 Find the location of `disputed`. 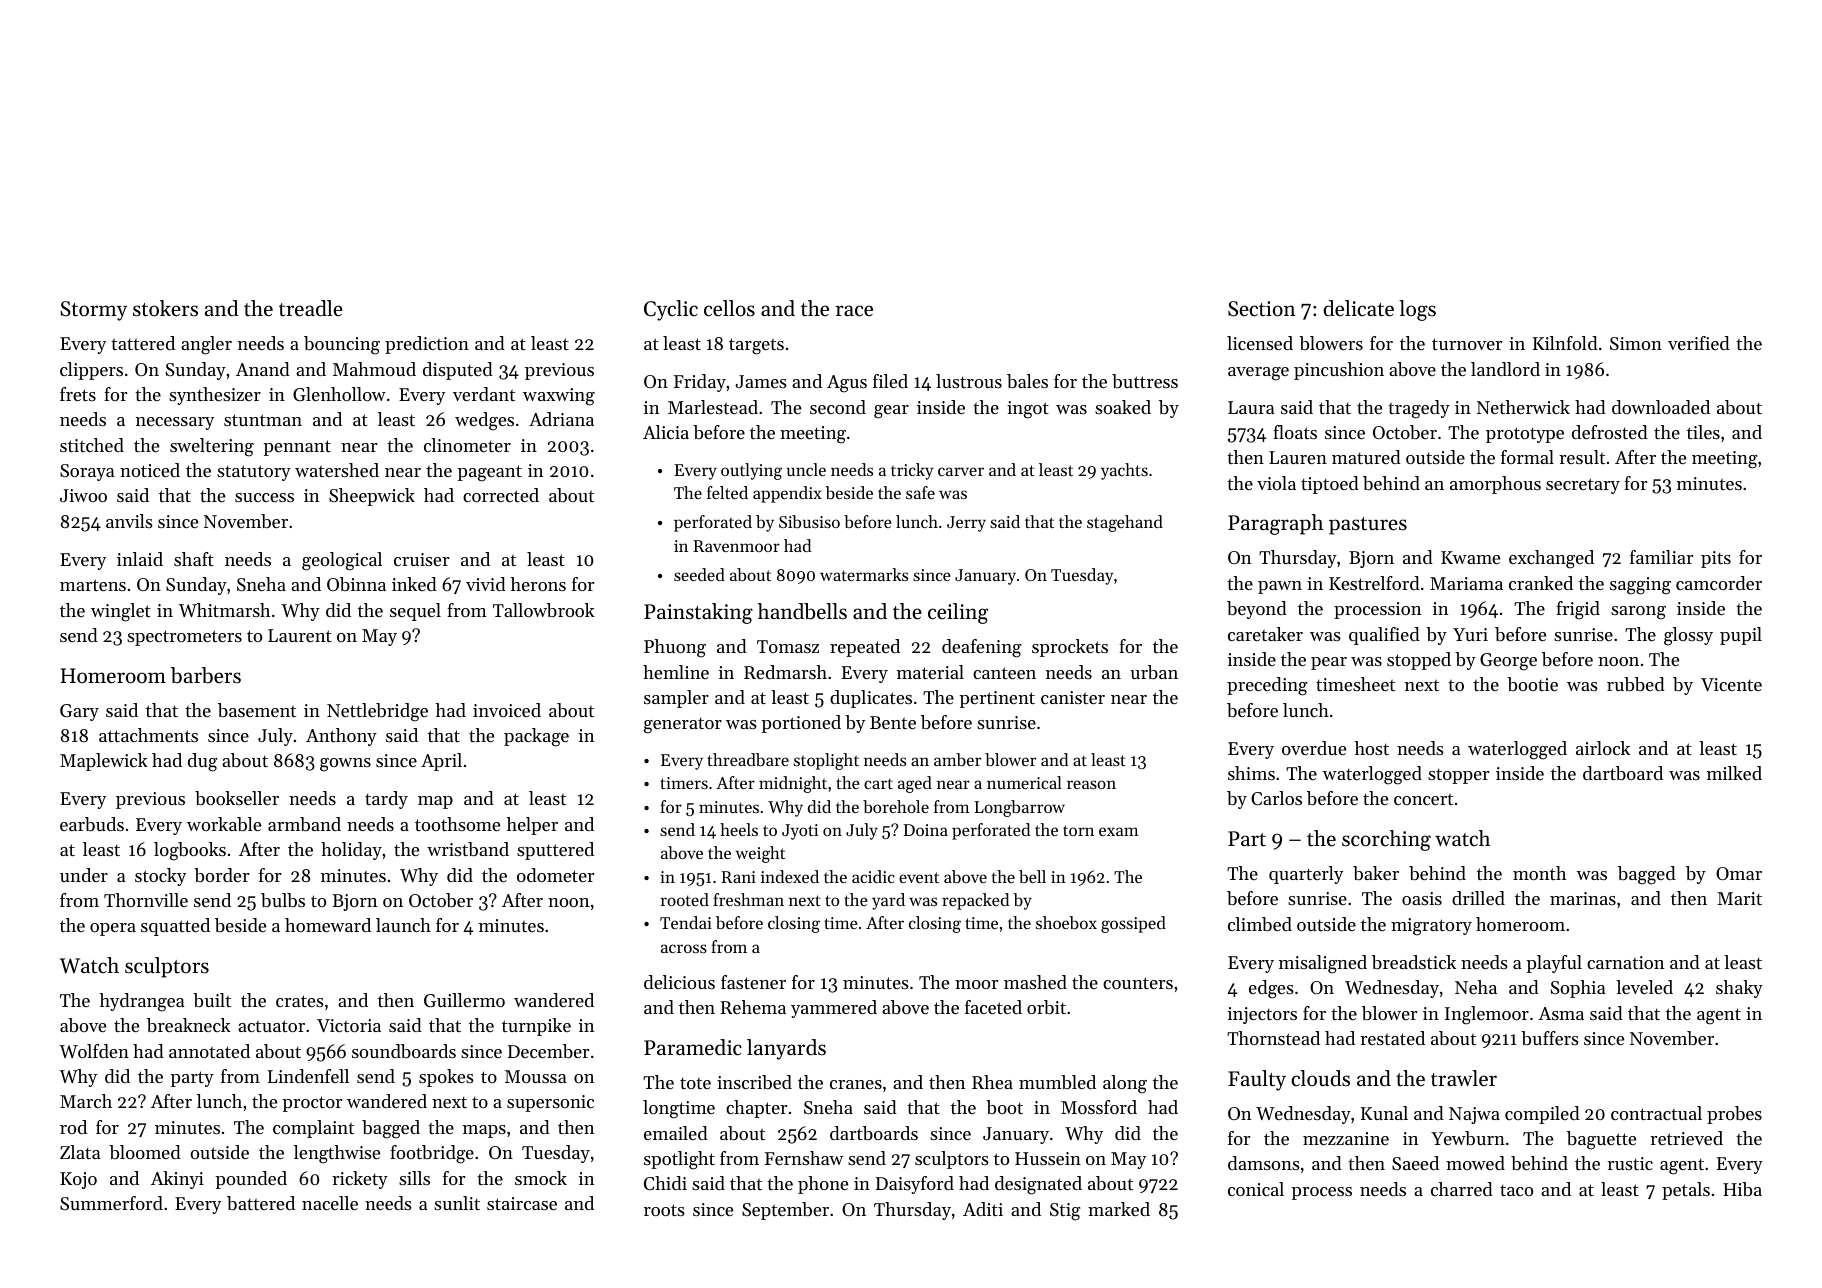

disputed is located at coordinates (458, 371).
